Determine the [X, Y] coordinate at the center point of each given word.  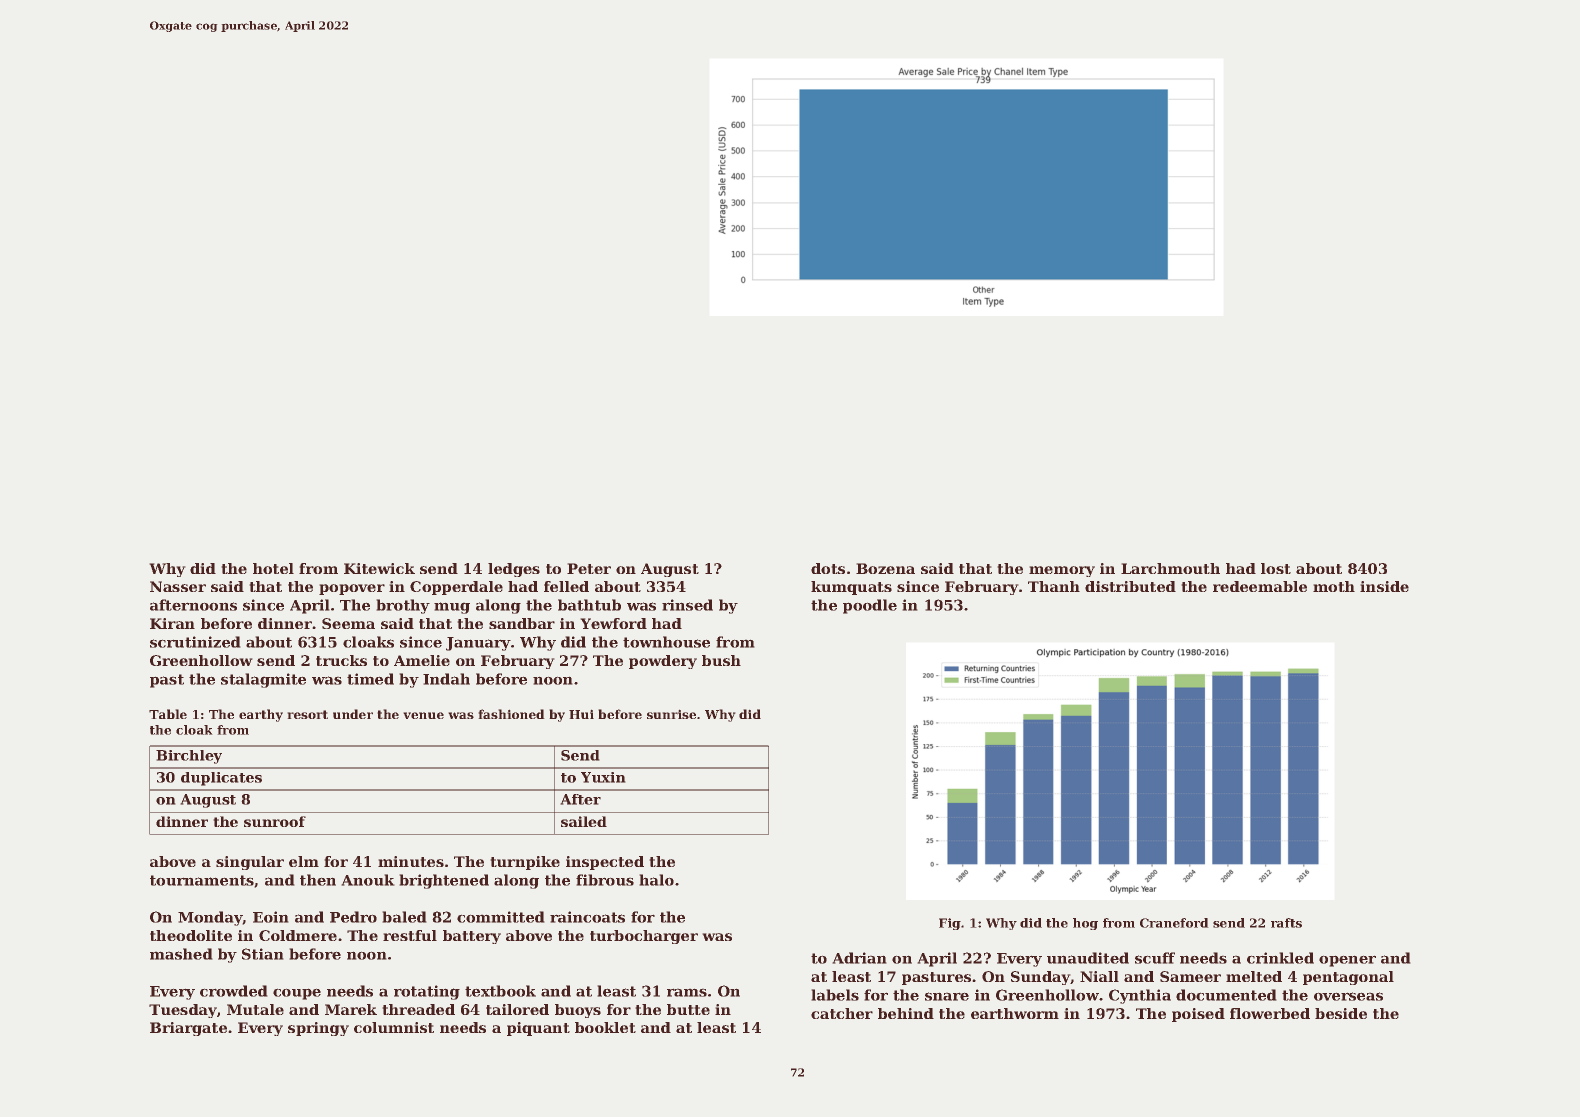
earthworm [1015, 1013]
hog [1085, 924]
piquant [538, 1029]
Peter [589, 568]
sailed [584, 821]
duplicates [221, 779]
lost [1276, 568]
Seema [348, 623]
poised [1198, 1015]
